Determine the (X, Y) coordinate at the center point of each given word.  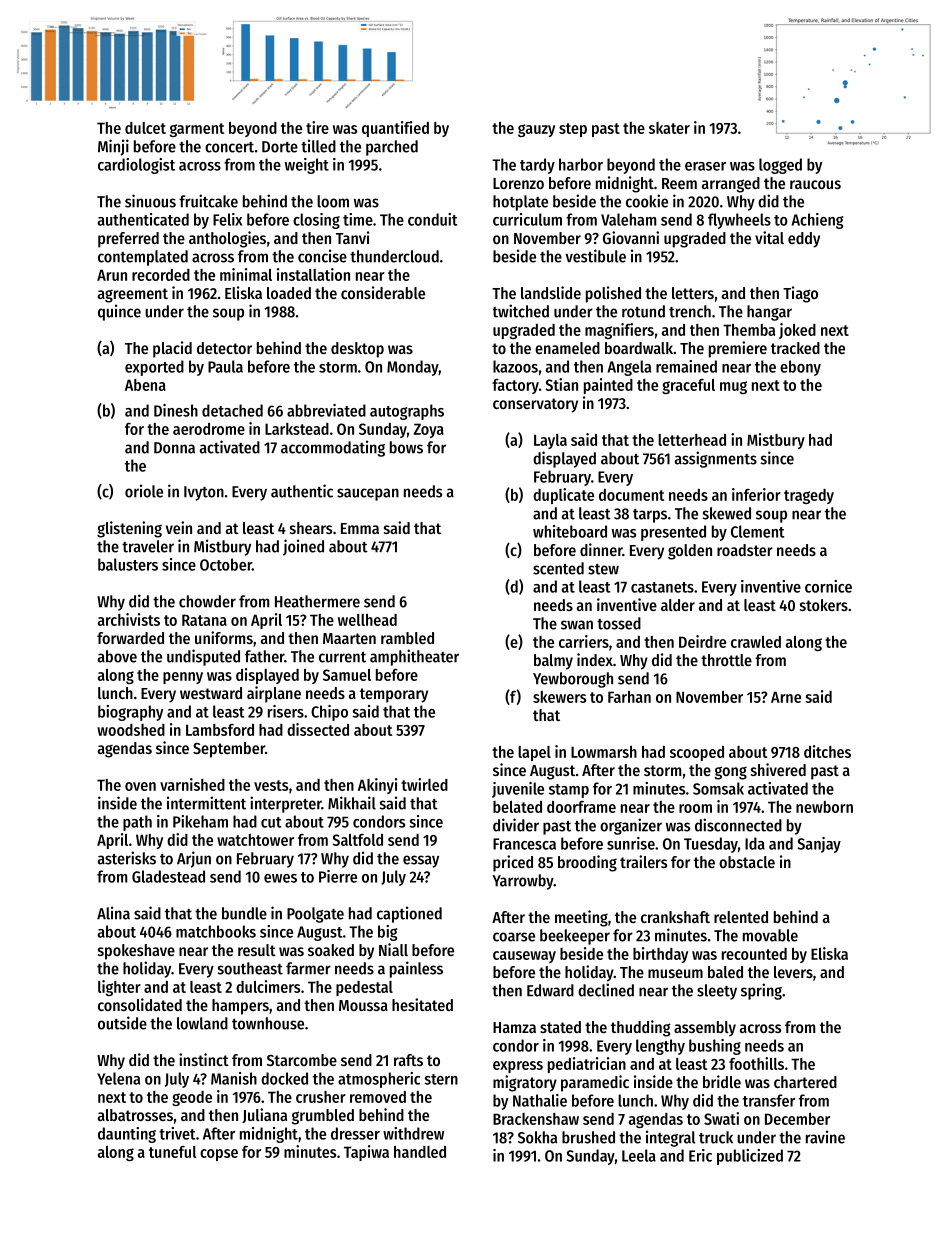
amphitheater (414, 657)
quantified (395, 129)
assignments (716, 459)
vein (179, 527)
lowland (202, 1023)
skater (669, 128)
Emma (360, 528)
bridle (722, 1081)
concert (229, 147)
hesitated (422, 1004)
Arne (786, 697)
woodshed (131, 730)
